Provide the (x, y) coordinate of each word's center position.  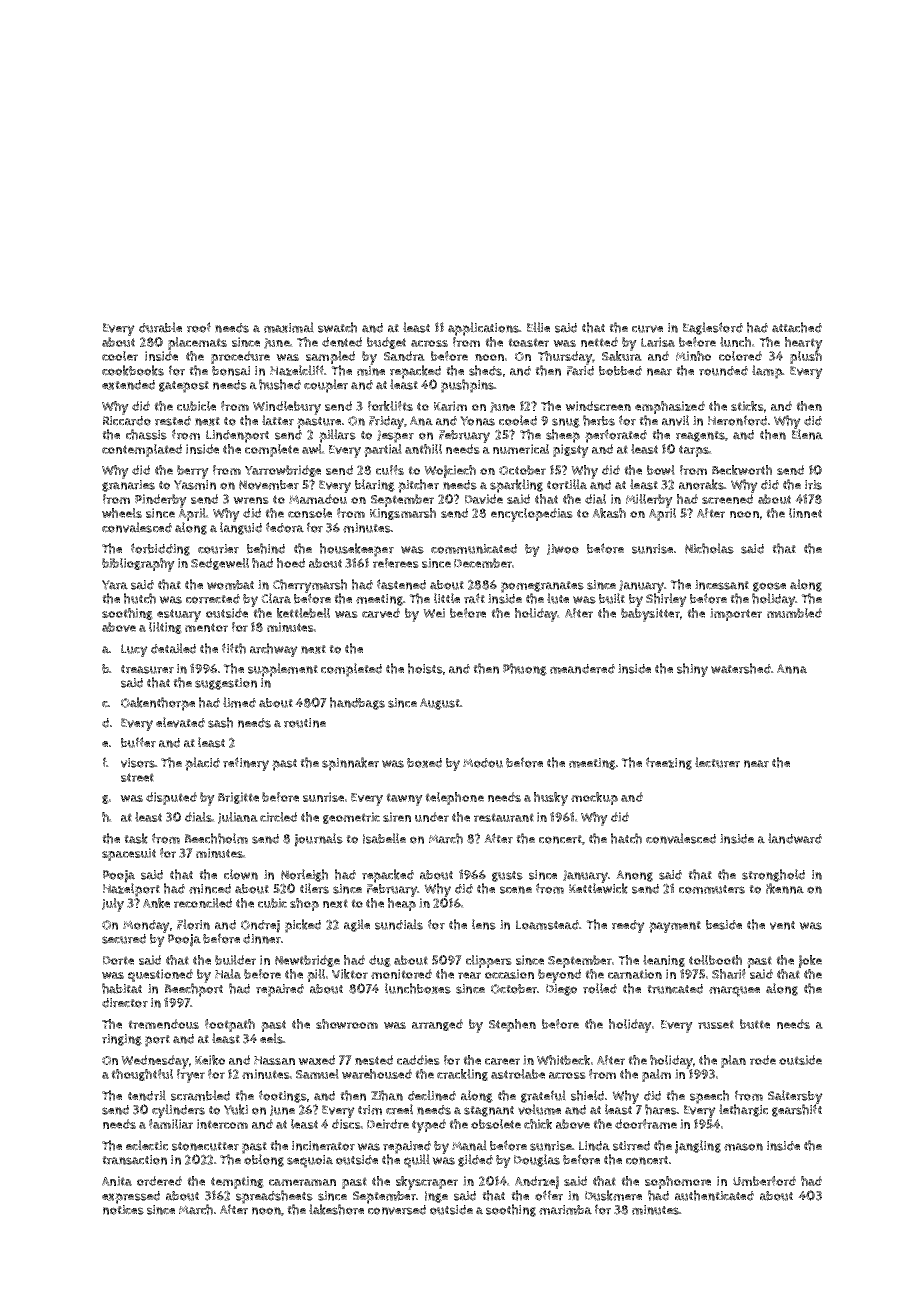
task (136, 838)
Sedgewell (220, 564)
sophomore (678, 1182)
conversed (397, 1210)
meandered (582, 669)
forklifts (390, 406)
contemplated (142, 450)
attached (797, 327)
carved (381, 613)
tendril (147, 1095)
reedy (628, 926)
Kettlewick (598, 888)
